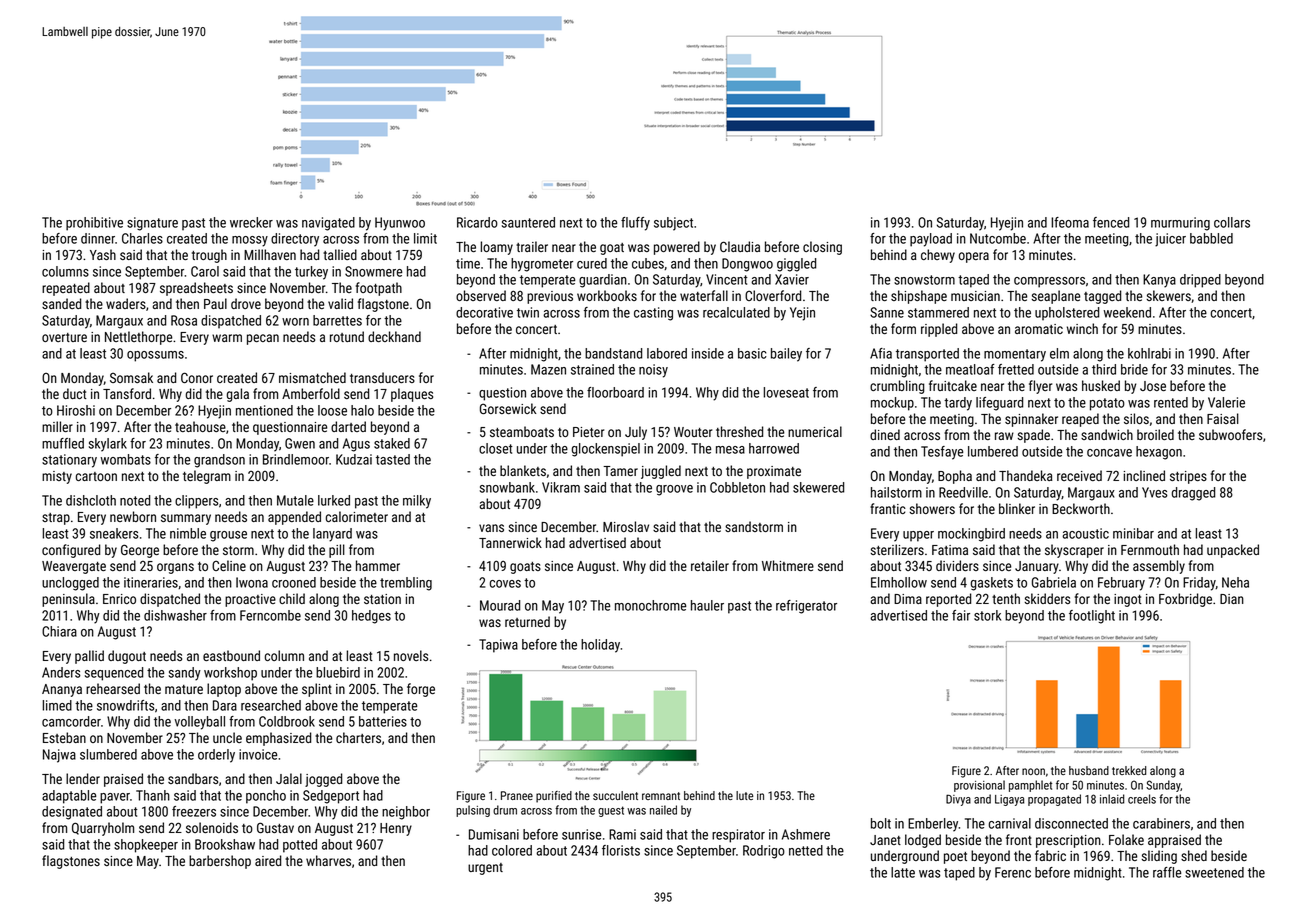 This page has height=924, width=1308. I want to click on Nutcombe, so click(998, 238).
